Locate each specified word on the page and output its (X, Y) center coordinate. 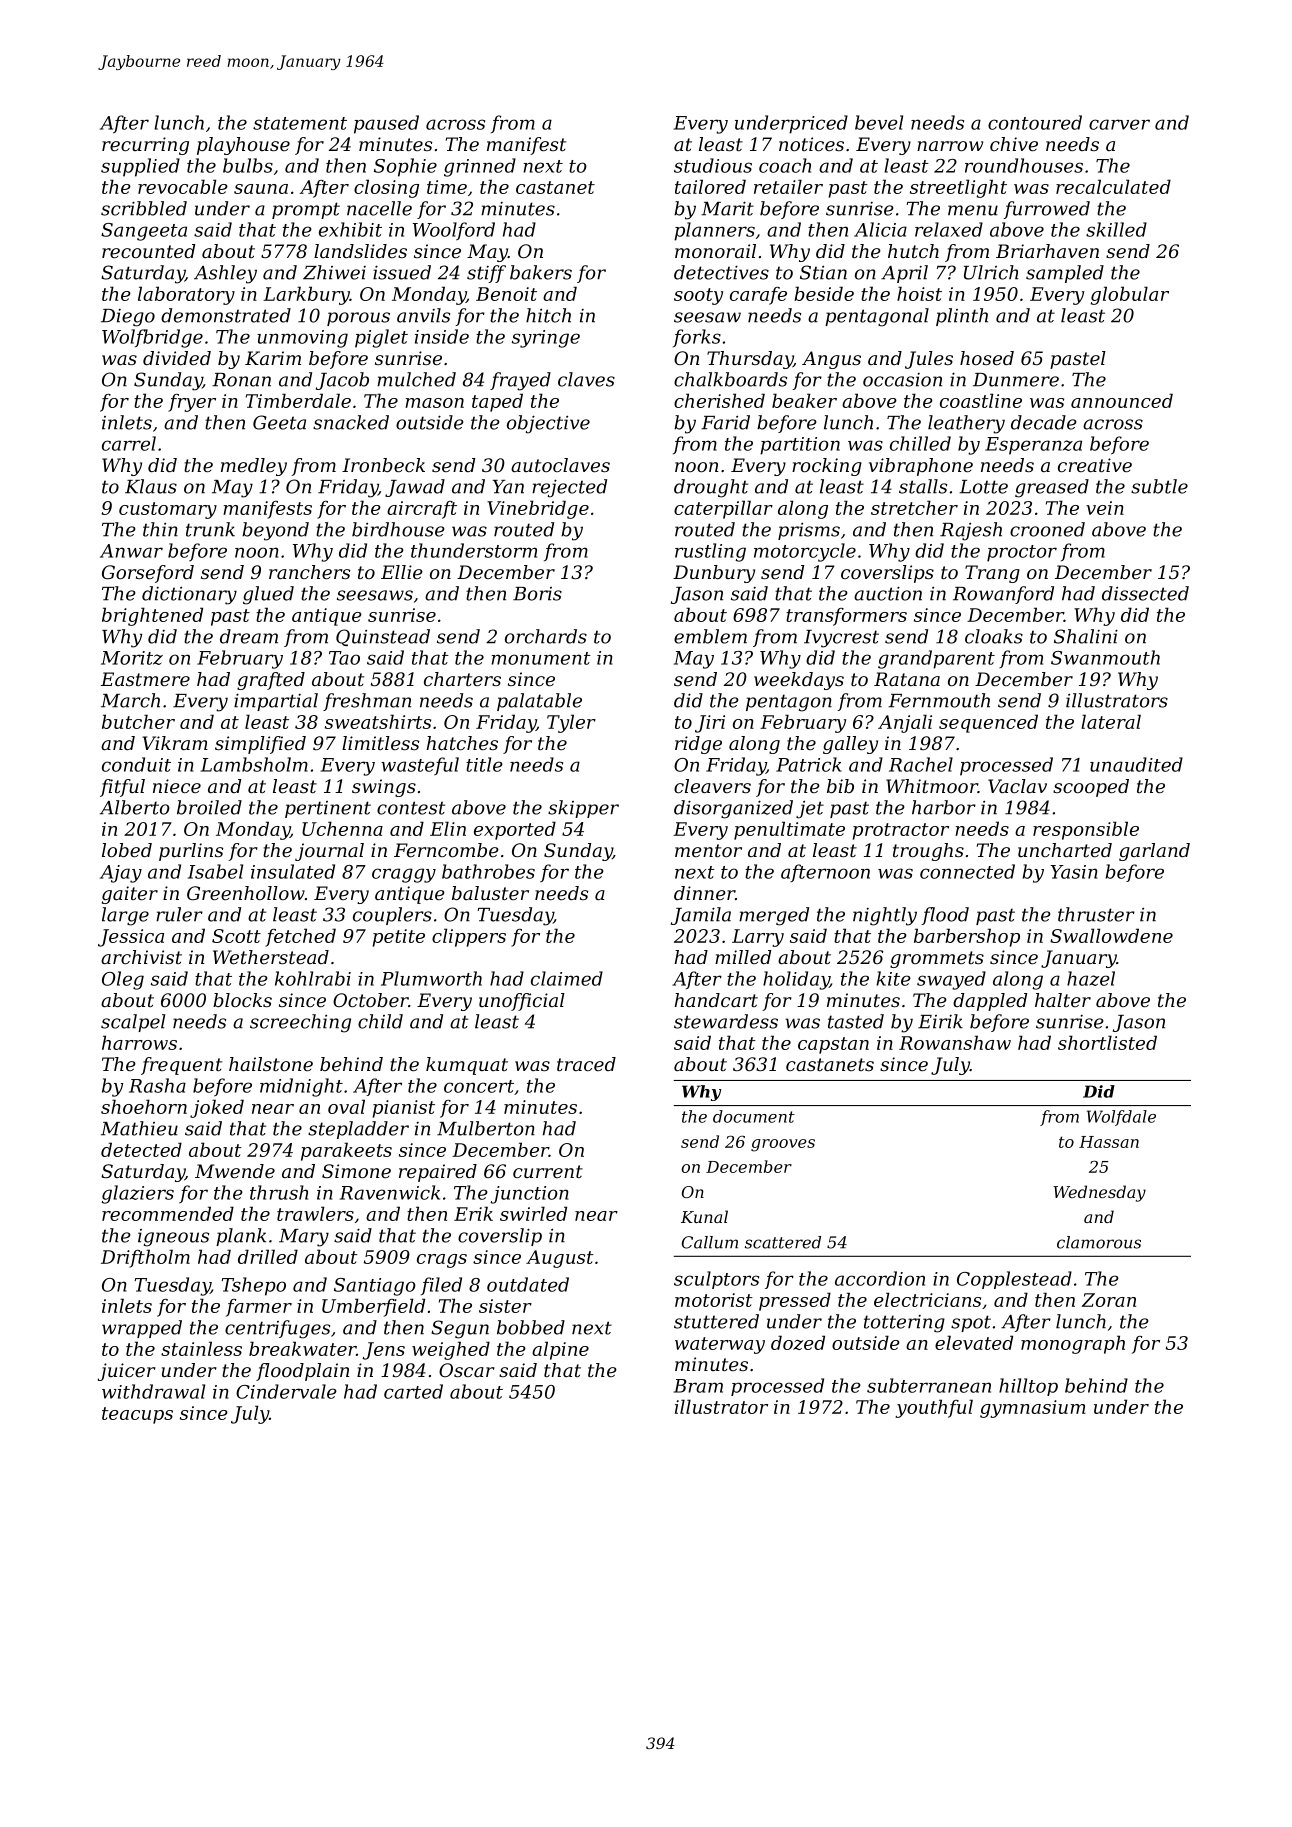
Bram (698, 1386)
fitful (122, 788)
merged (774, 916)
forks (697, 338)
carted (413, 1391)
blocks (242, 1000)
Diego (128, 318)
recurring (145, 146)
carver (1119, 124)
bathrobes (488, 871)
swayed (951, 980)
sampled (1065, 274)
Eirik (940, 1021)
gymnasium (1033, 1409)
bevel (879, 122)
